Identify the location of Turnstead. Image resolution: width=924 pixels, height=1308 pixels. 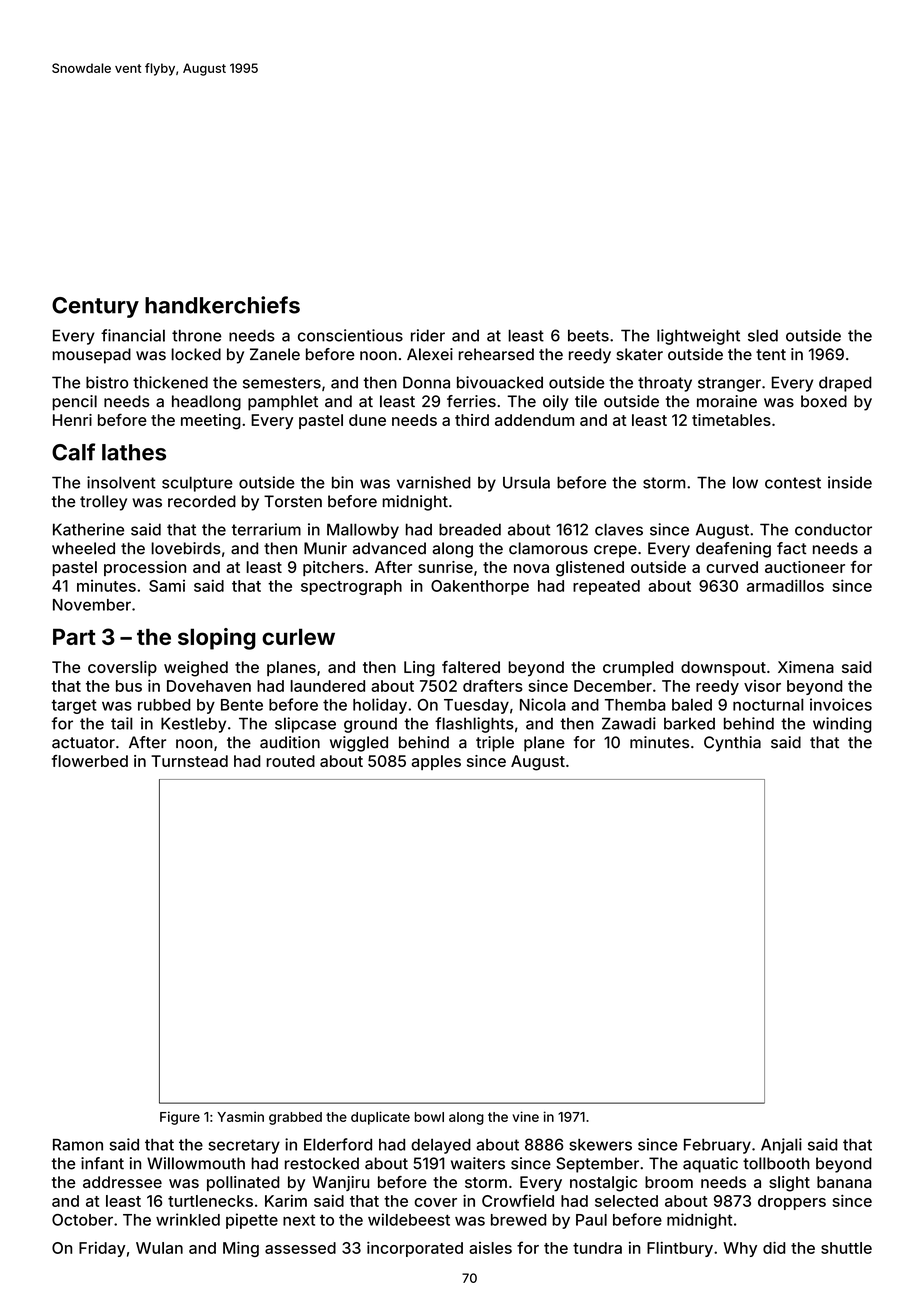
(189, 761).
